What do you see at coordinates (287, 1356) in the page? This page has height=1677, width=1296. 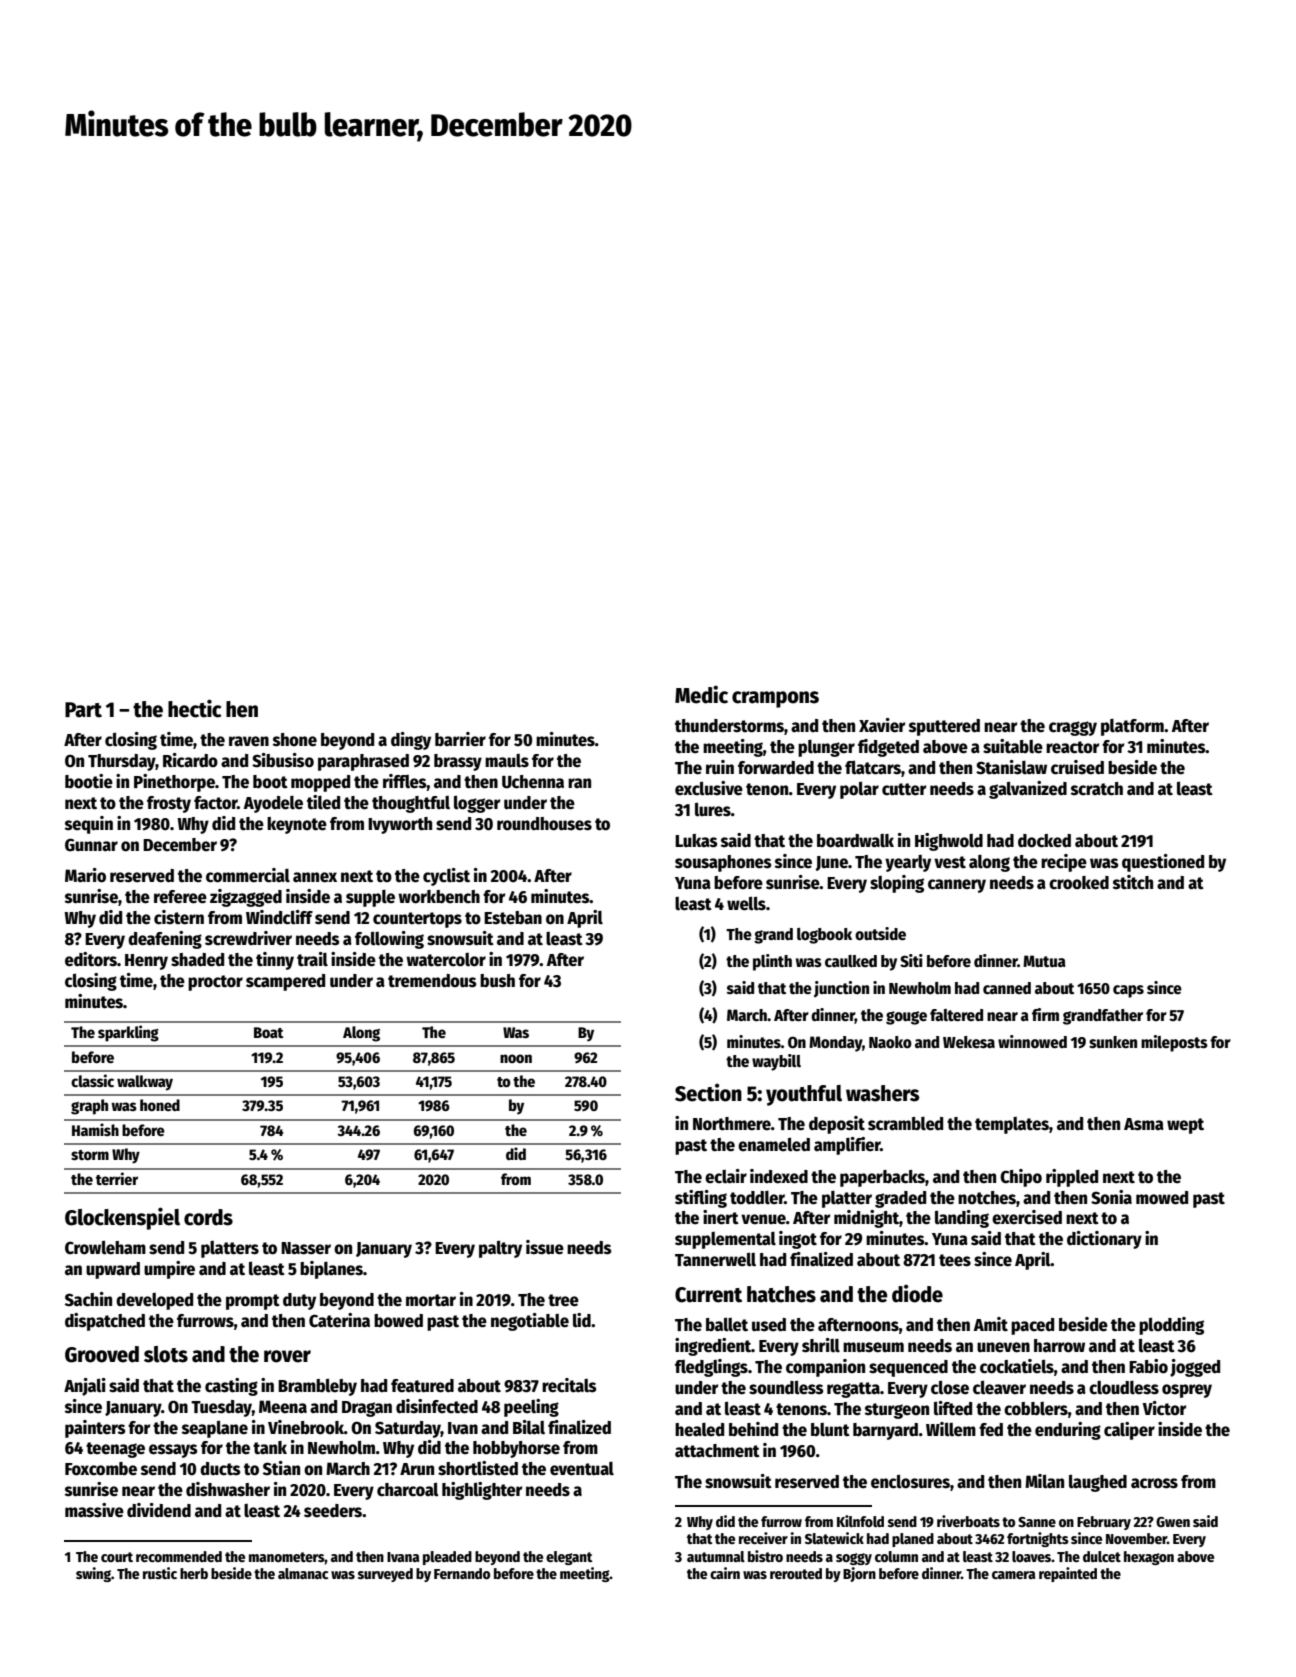 I see `rover` at bounding box center [287, 1356].
